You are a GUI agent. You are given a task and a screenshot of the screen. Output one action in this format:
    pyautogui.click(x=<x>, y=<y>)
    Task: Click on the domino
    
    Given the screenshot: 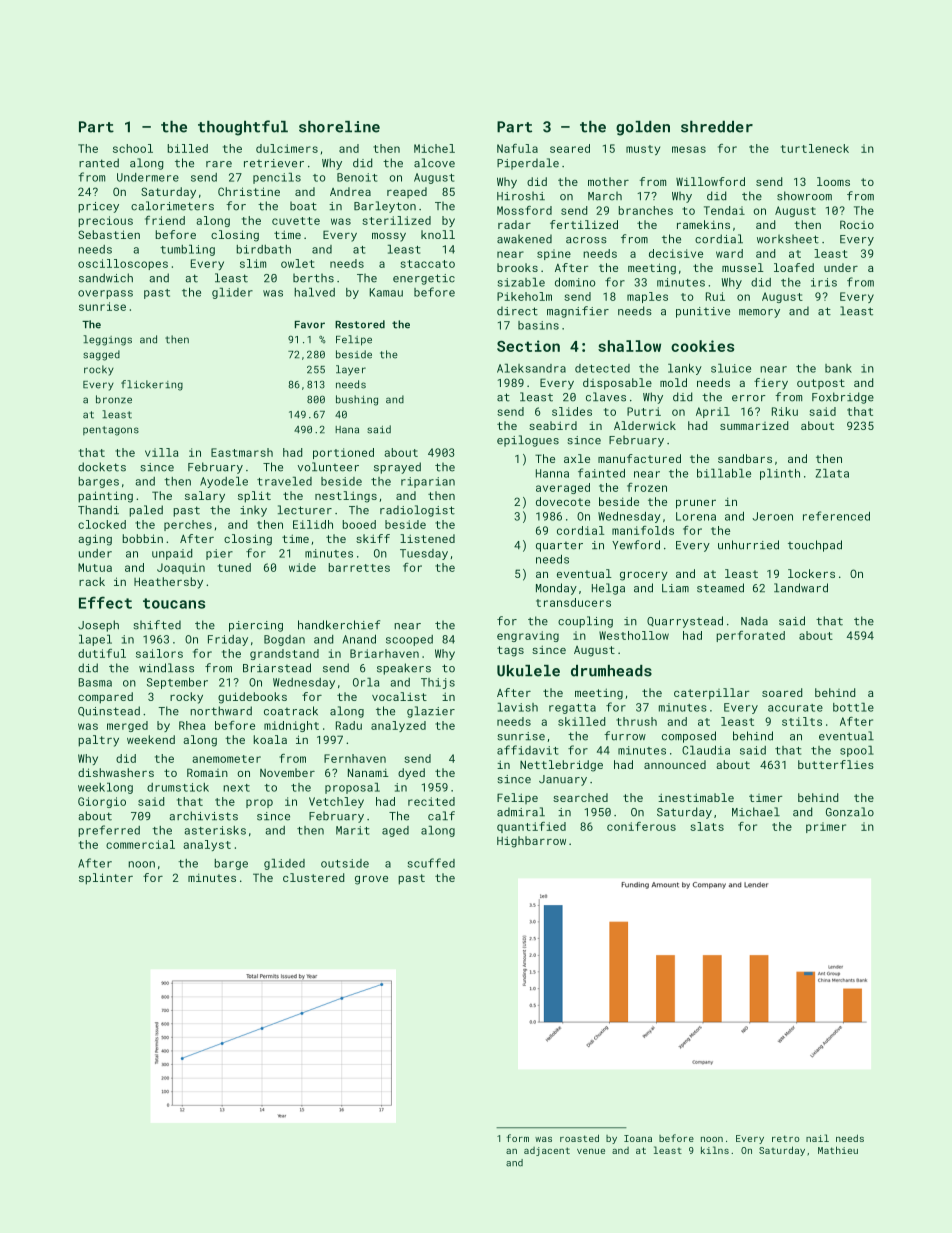 What is the action you would take?
    pyautogui.click(x=575, y=282)
